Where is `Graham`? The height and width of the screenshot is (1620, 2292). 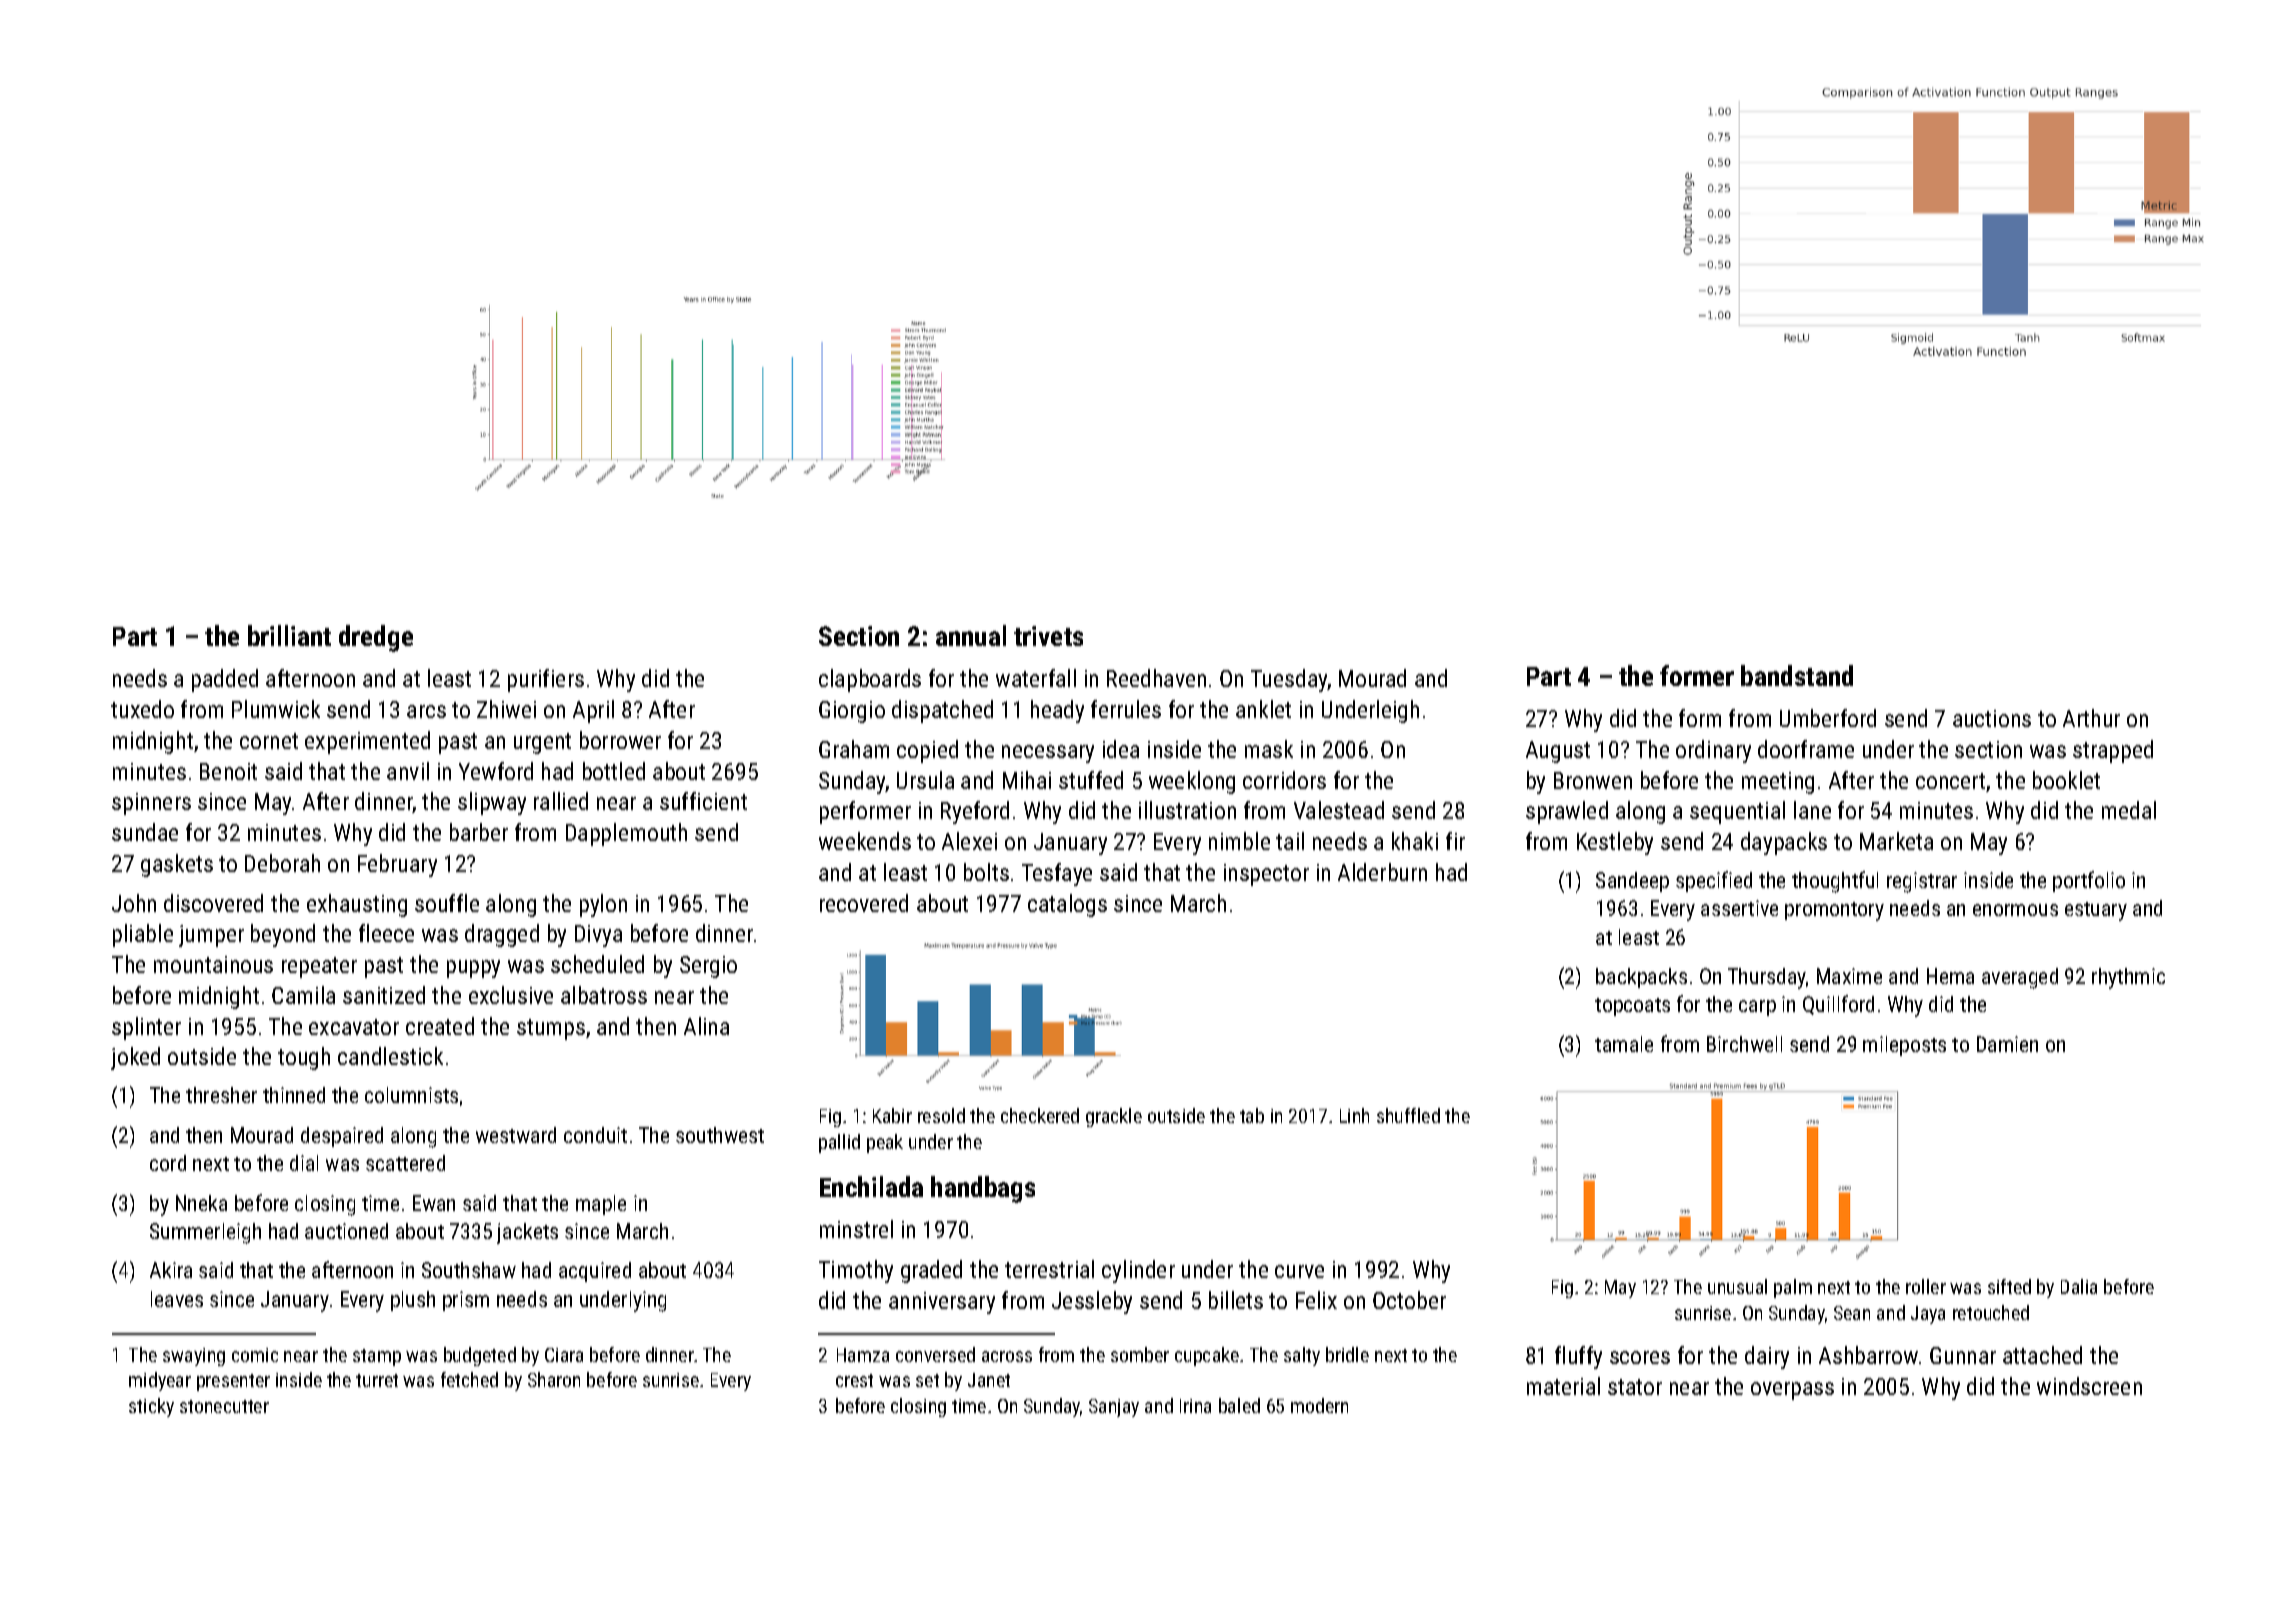
Graham is located at coordinates (854, 749).
